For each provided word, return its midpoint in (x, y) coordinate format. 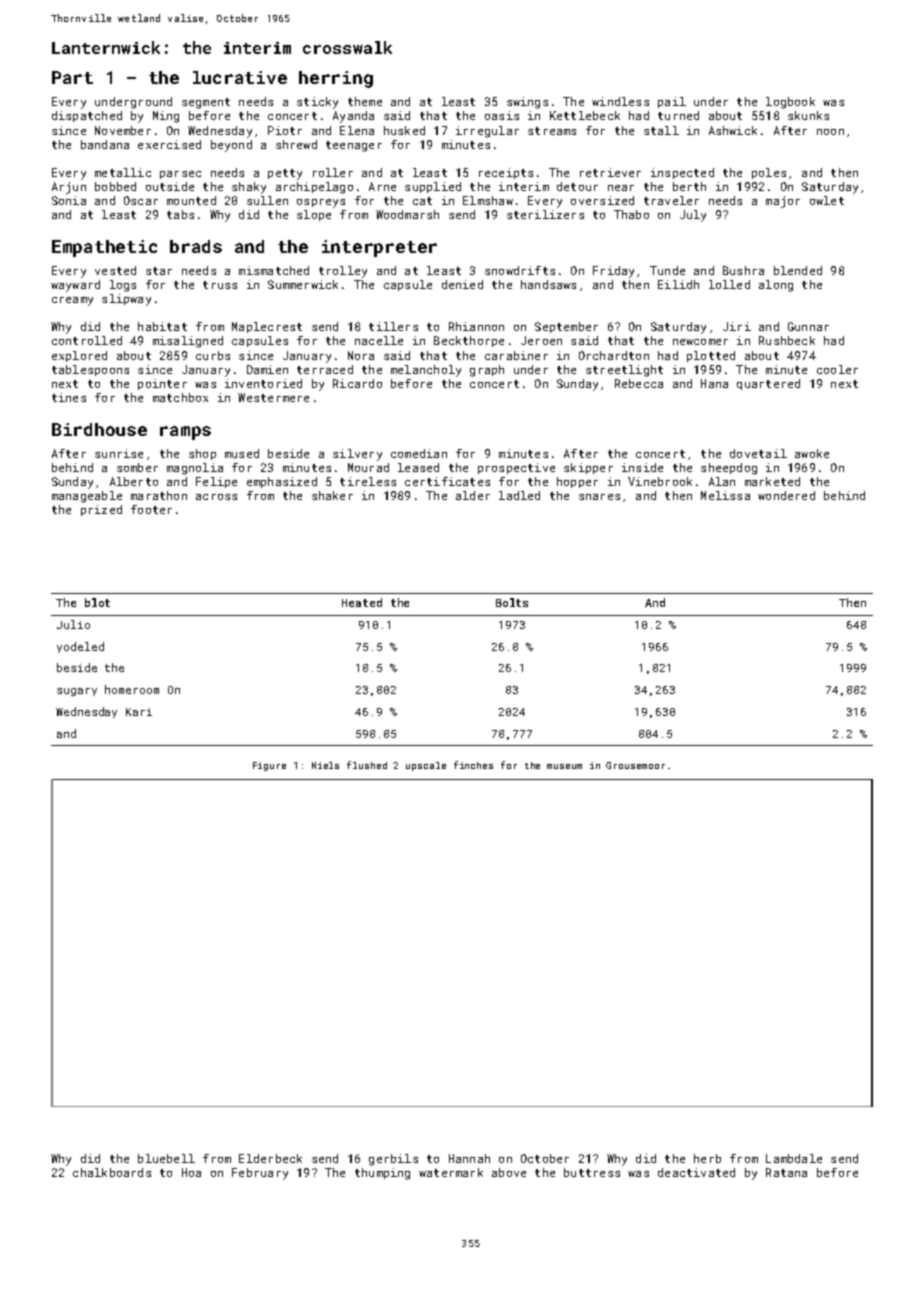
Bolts (512, 602)
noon (830, 132)
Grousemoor (635, 765)
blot (97, 602)
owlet (827, 200)
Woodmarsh (407, 214)
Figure (269, 766)
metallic (123, 172)
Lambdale (794, 1158)
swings (527, 103)
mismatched (274, 270)
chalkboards (112, 1172)
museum (564, 766)
